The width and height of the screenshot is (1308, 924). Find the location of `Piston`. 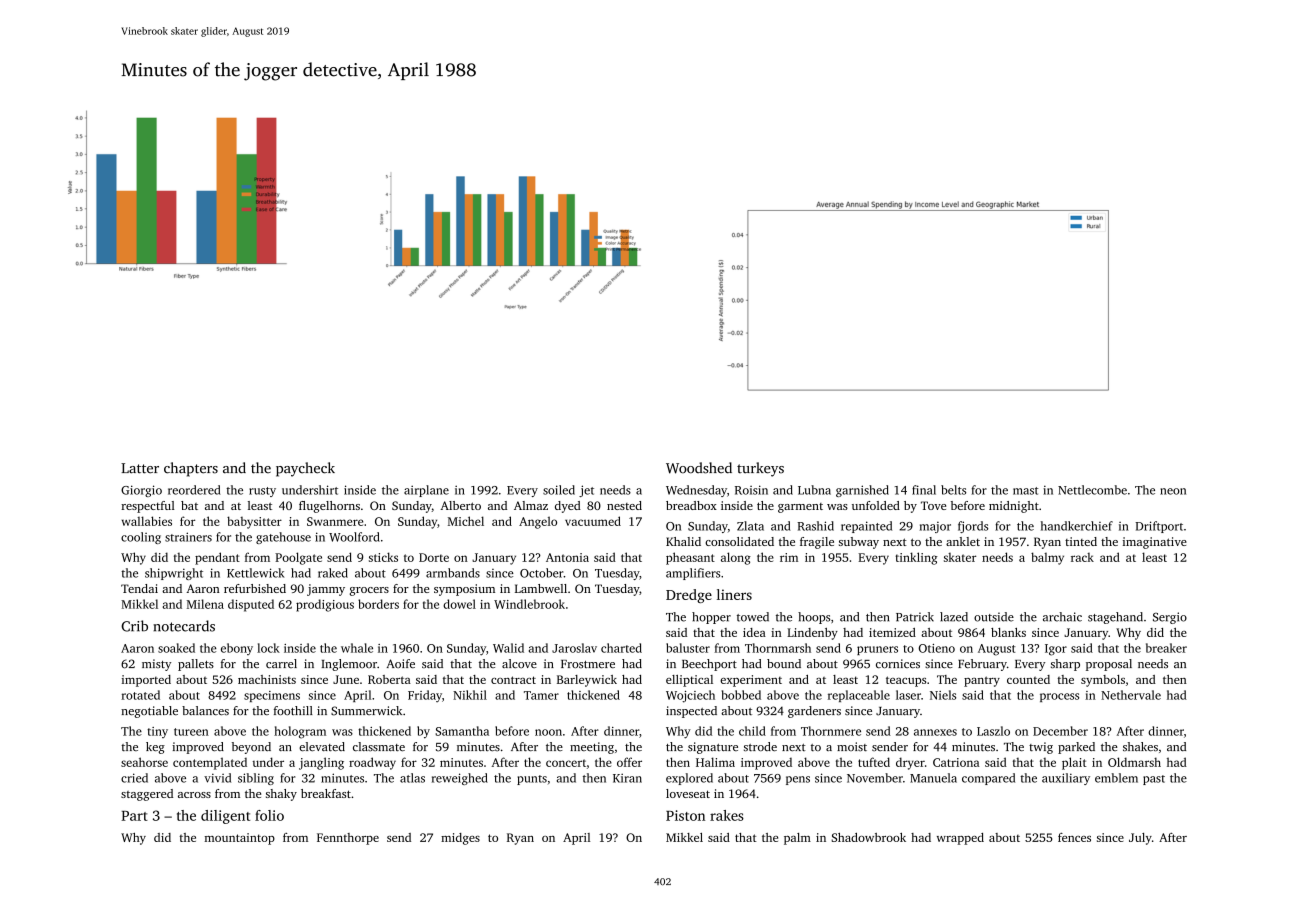

Piston is located at coordinates (685, 815).
